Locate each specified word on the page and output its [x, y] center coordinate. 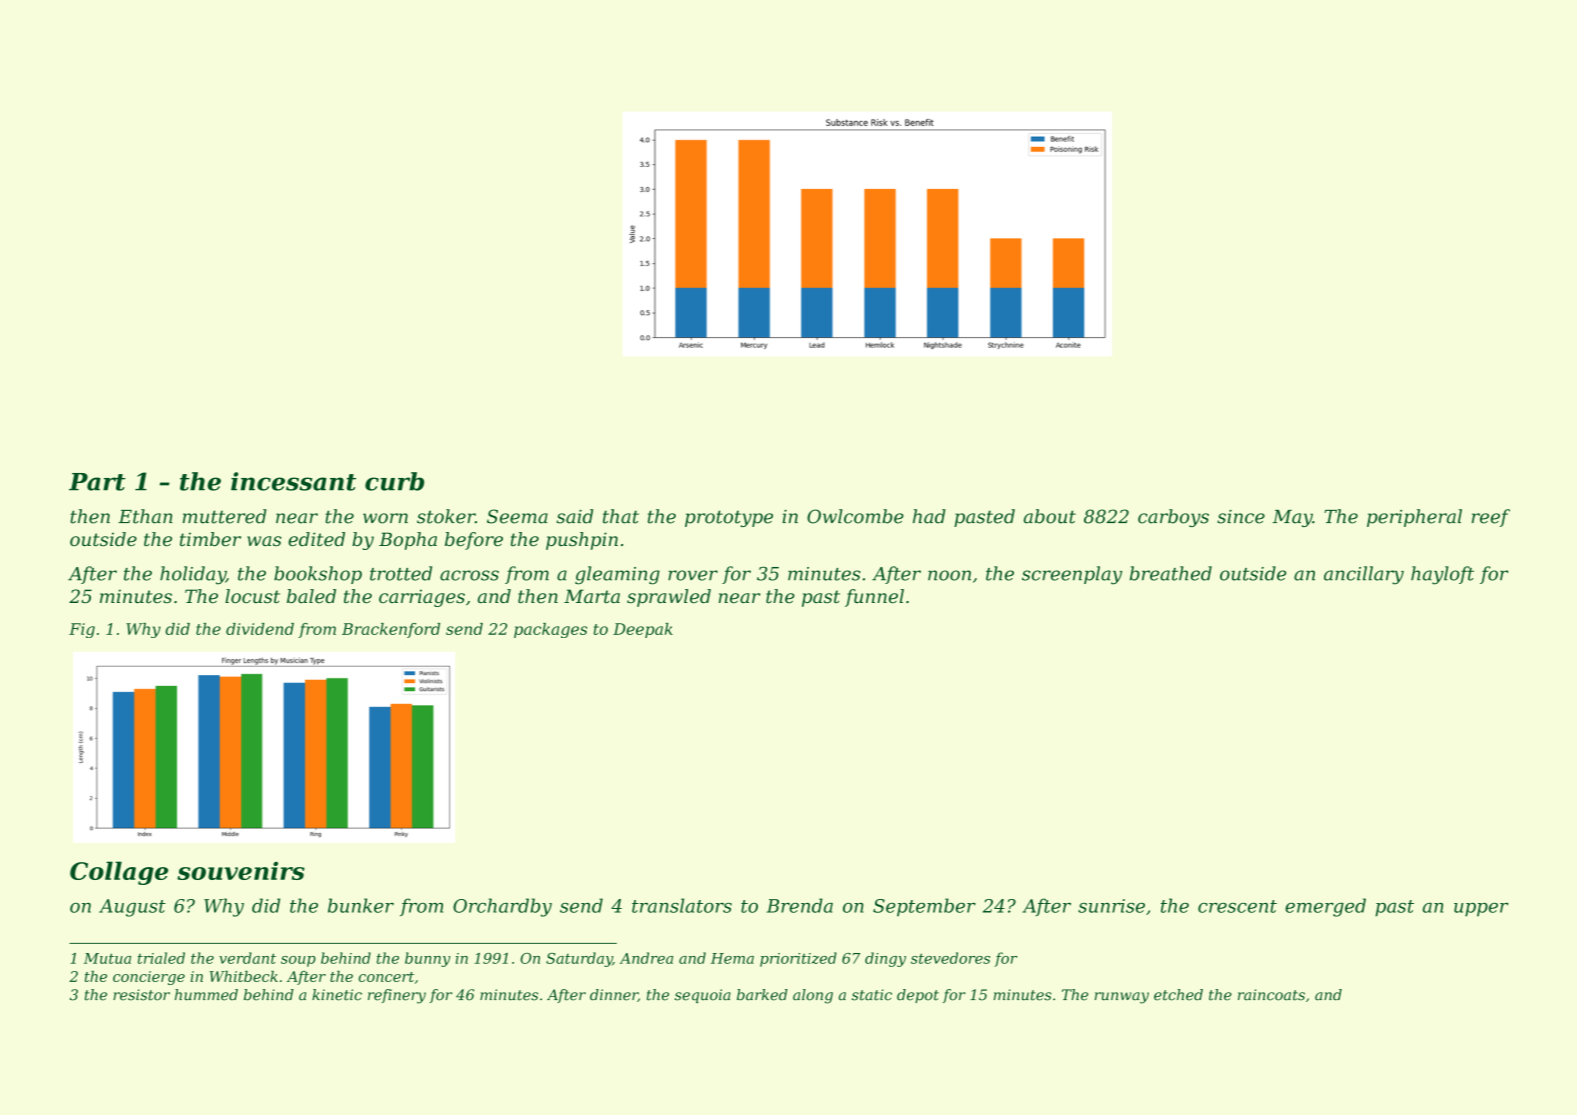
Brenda [800, 905]
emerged [1325, 907]
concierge [149, 978]
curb [394, 481]
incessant [293, 481]
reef [1491, 518]
